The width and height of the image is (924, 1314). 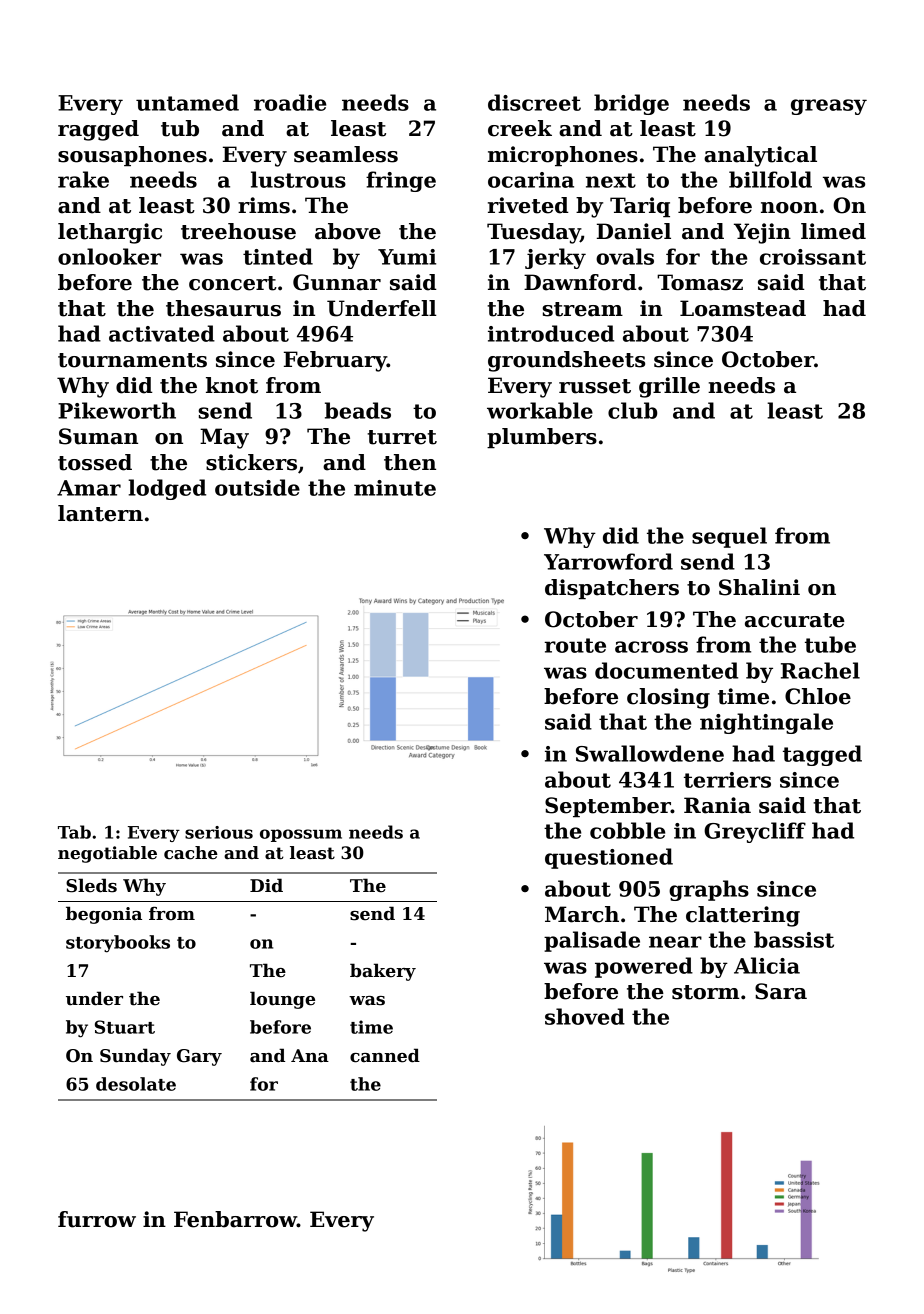 What do you see at coordinates (97, 1219) in the image?
I see `furrow` at bounding box center [97, 1219].
